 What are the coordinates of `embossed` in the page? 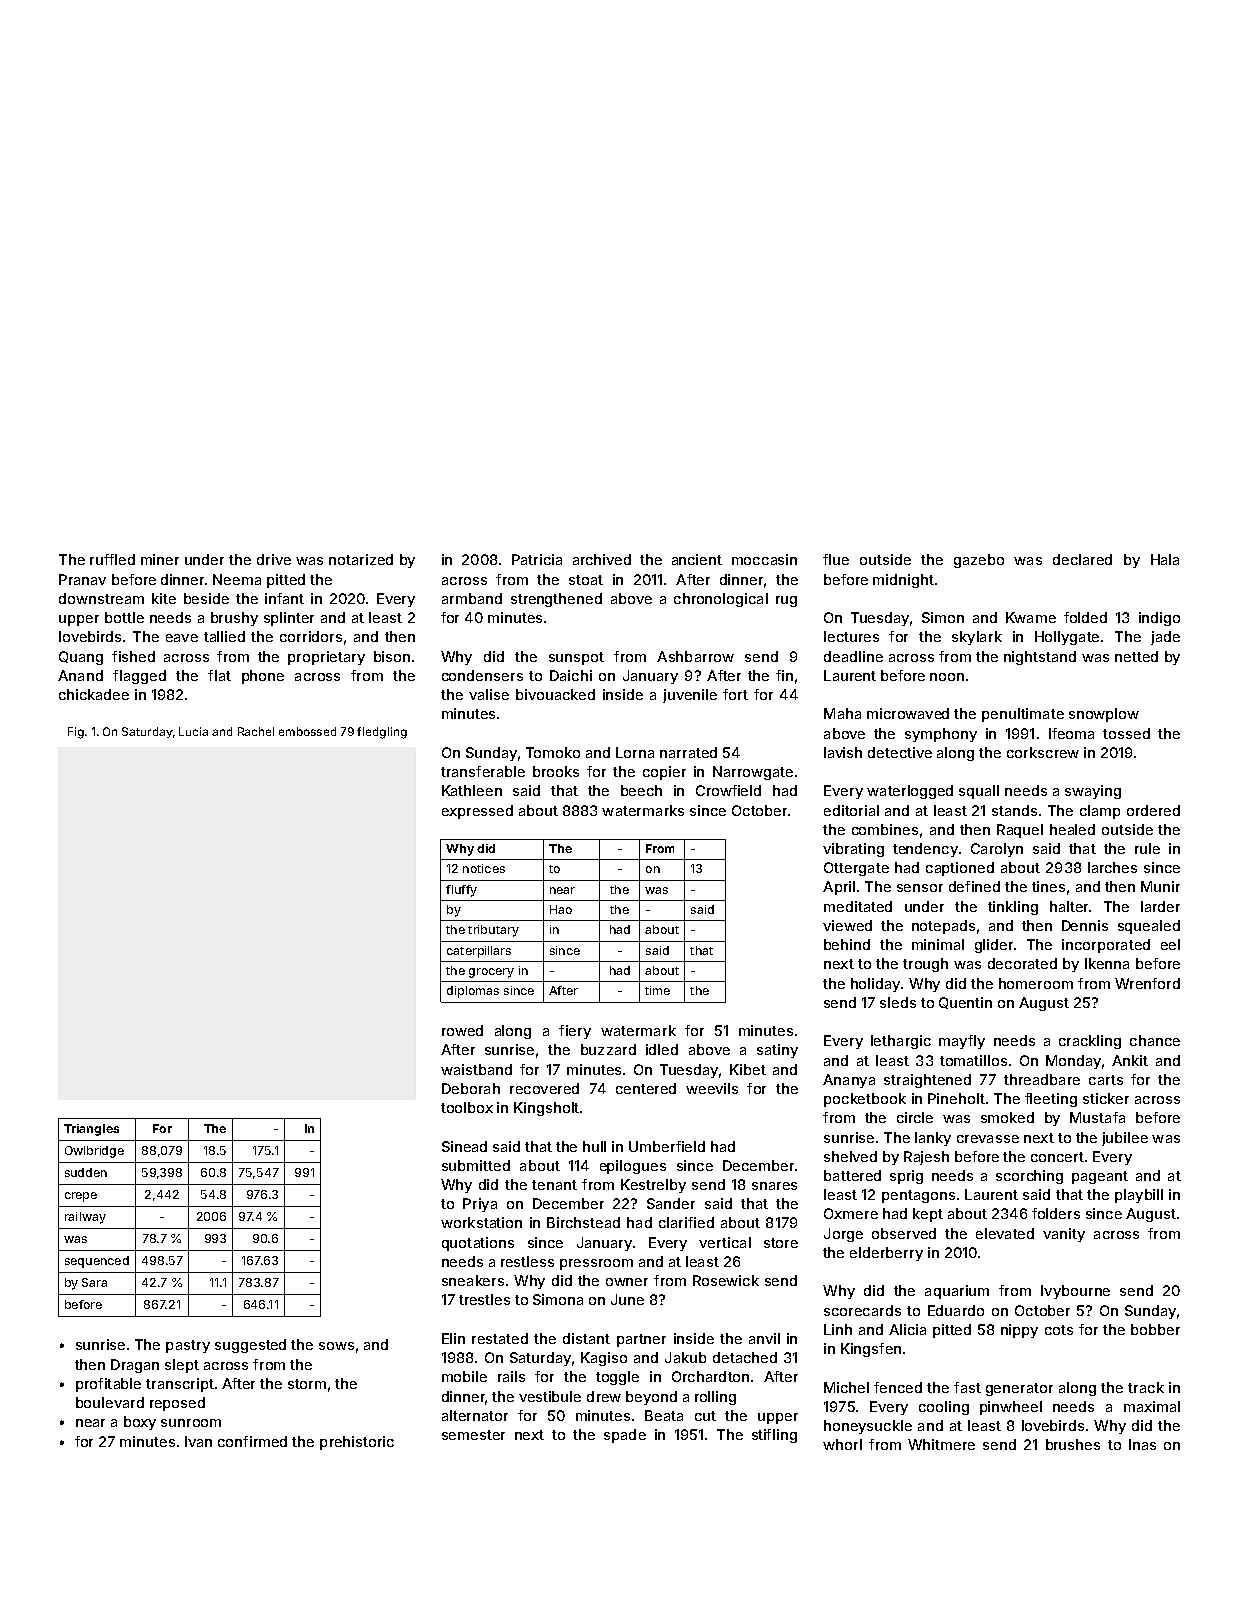 It's located at (307, 731).
